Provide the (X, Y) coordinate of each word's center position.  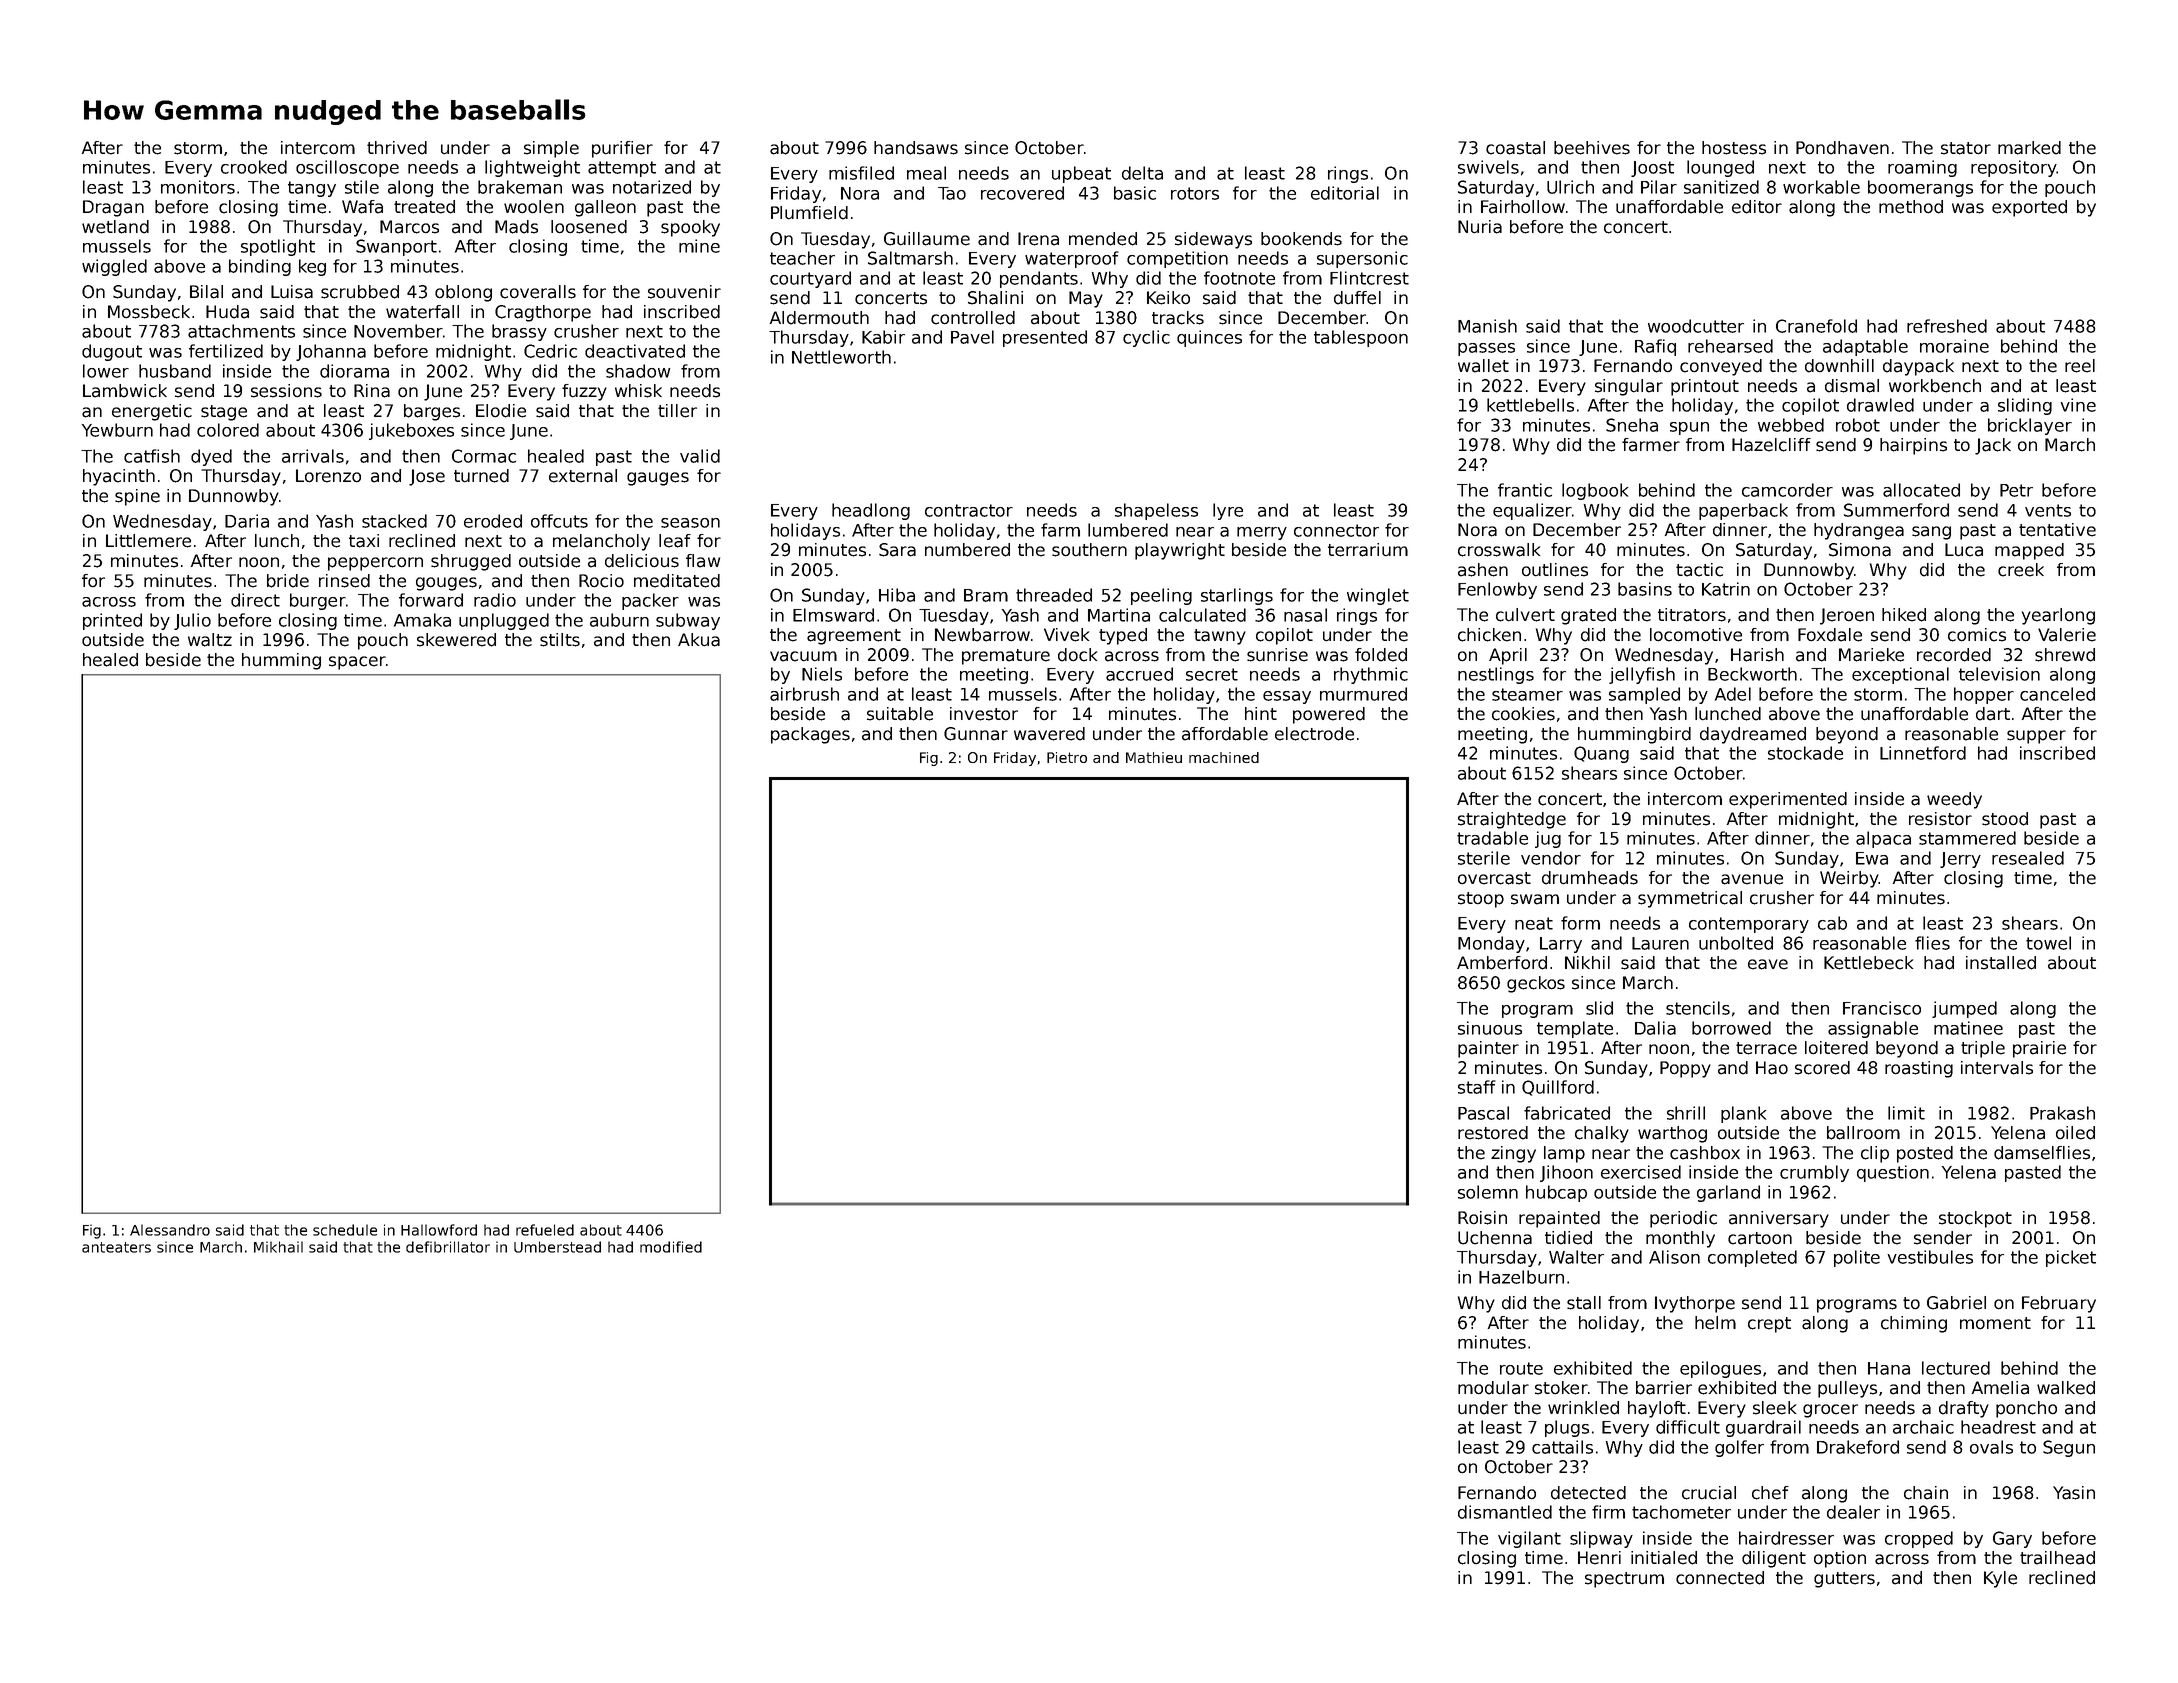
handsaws (916, 148)
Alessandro (170, 1230)
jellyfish (1642, 675)
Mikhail (278, 1247)
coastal (1515, 148)
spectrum (1624, 1580)
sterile (1484, 858)
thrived (397, 148)
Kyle (2000, 1579)
